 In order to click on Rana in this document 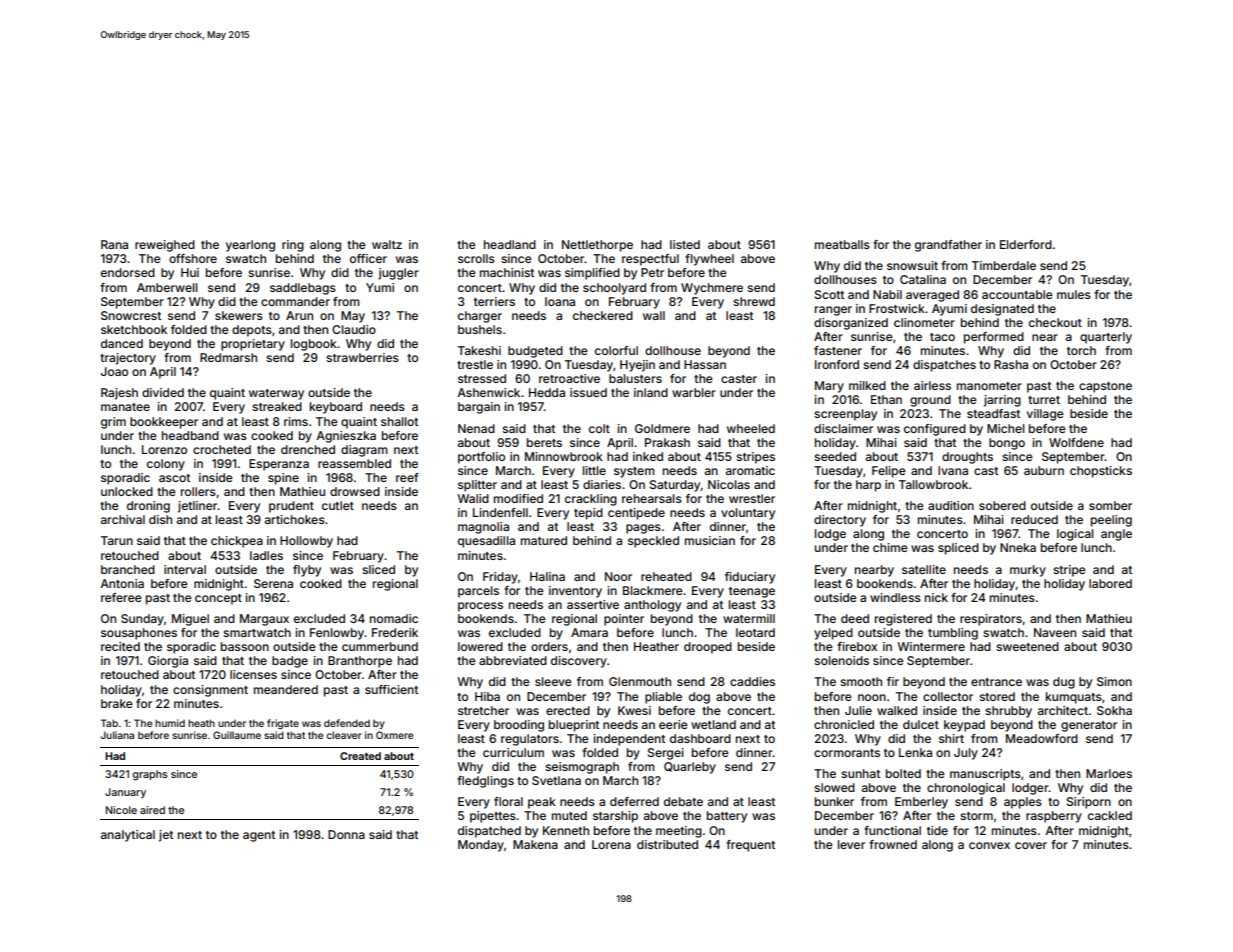, I will do `click(114, 244)`.
